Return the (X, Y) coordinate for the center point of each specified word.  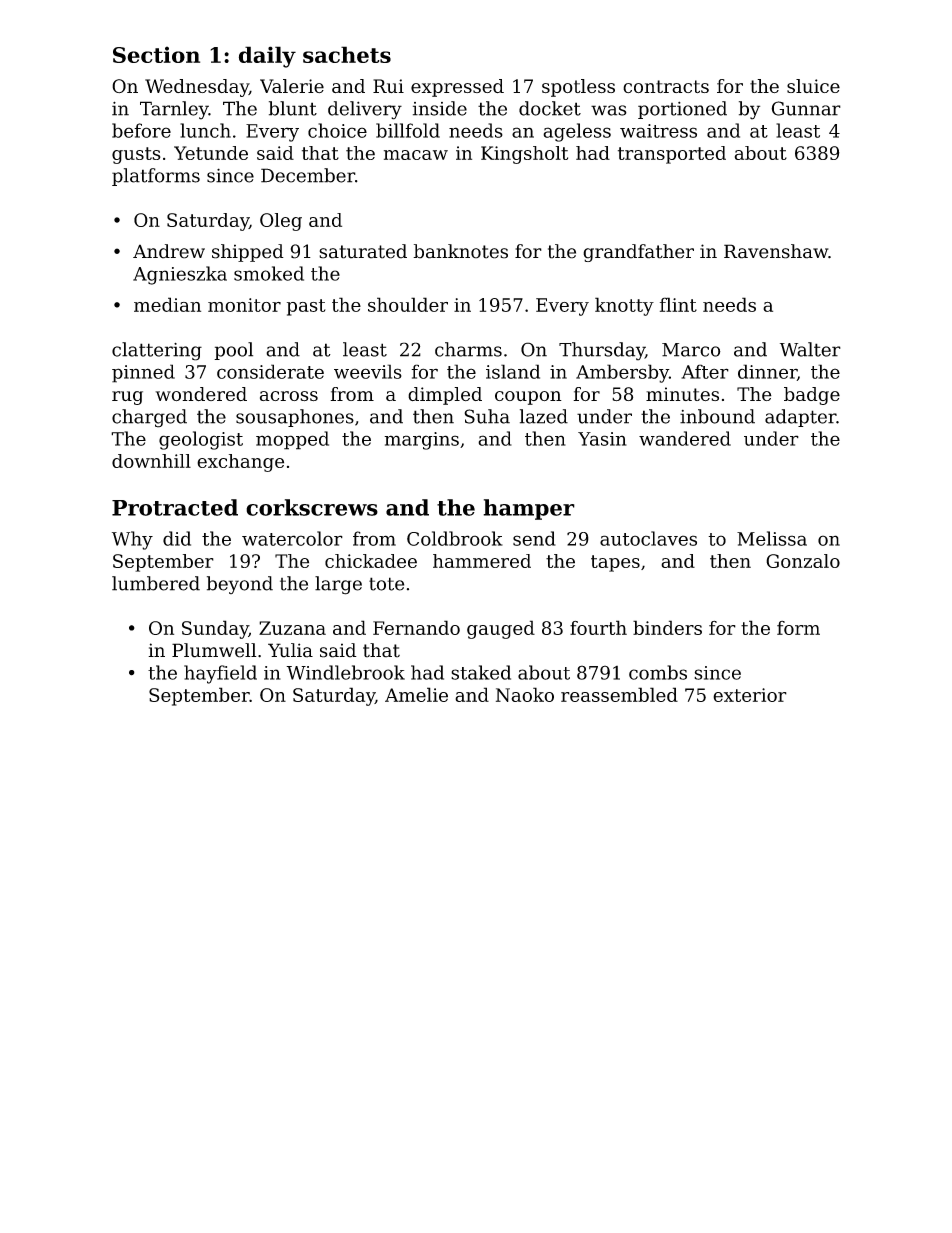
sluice (813, 86)
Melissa (772, 538)
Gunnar (806, 108)
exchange (240, 463)
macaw (416, 155)
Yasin (602, 439)
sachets (347, 54)
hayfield (220, 674)
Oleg (281, 222)
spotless (578, 88)
